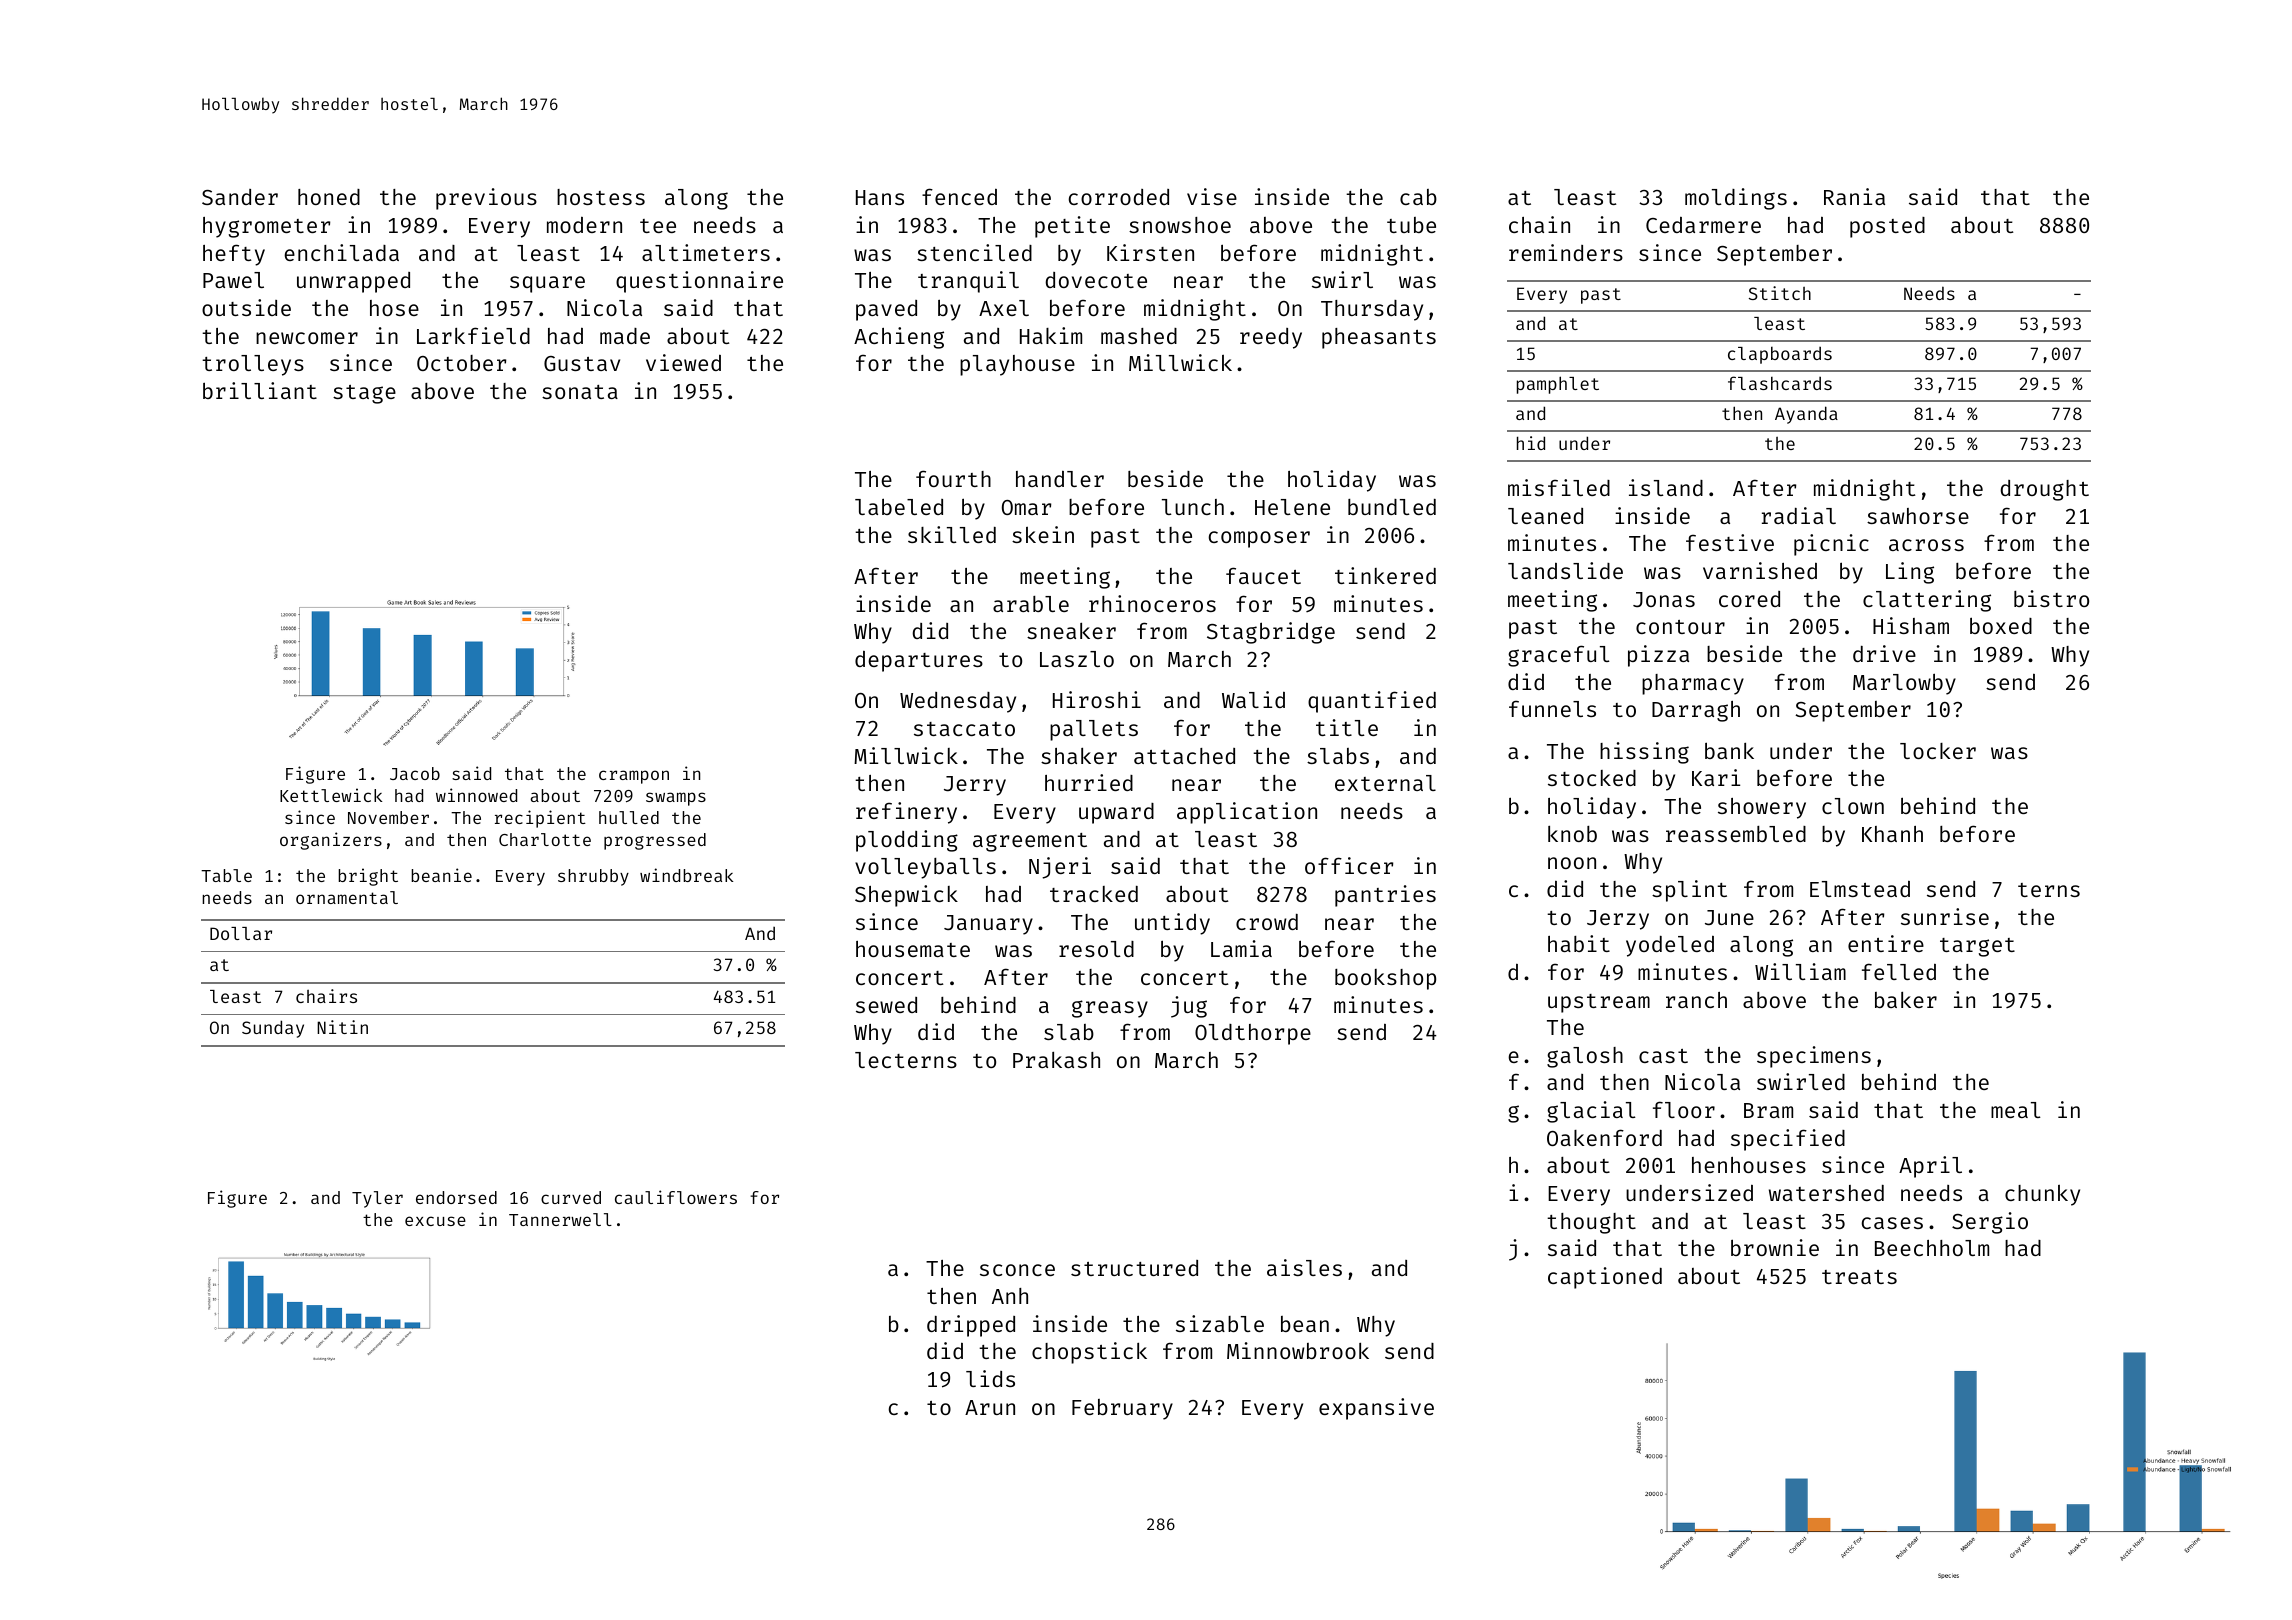 This screenshot has width=2292, height=1620. What do you see at coordinates (1253, 699) in the screenshot?
I see `Walid` at bounding box center [1253, 699].
